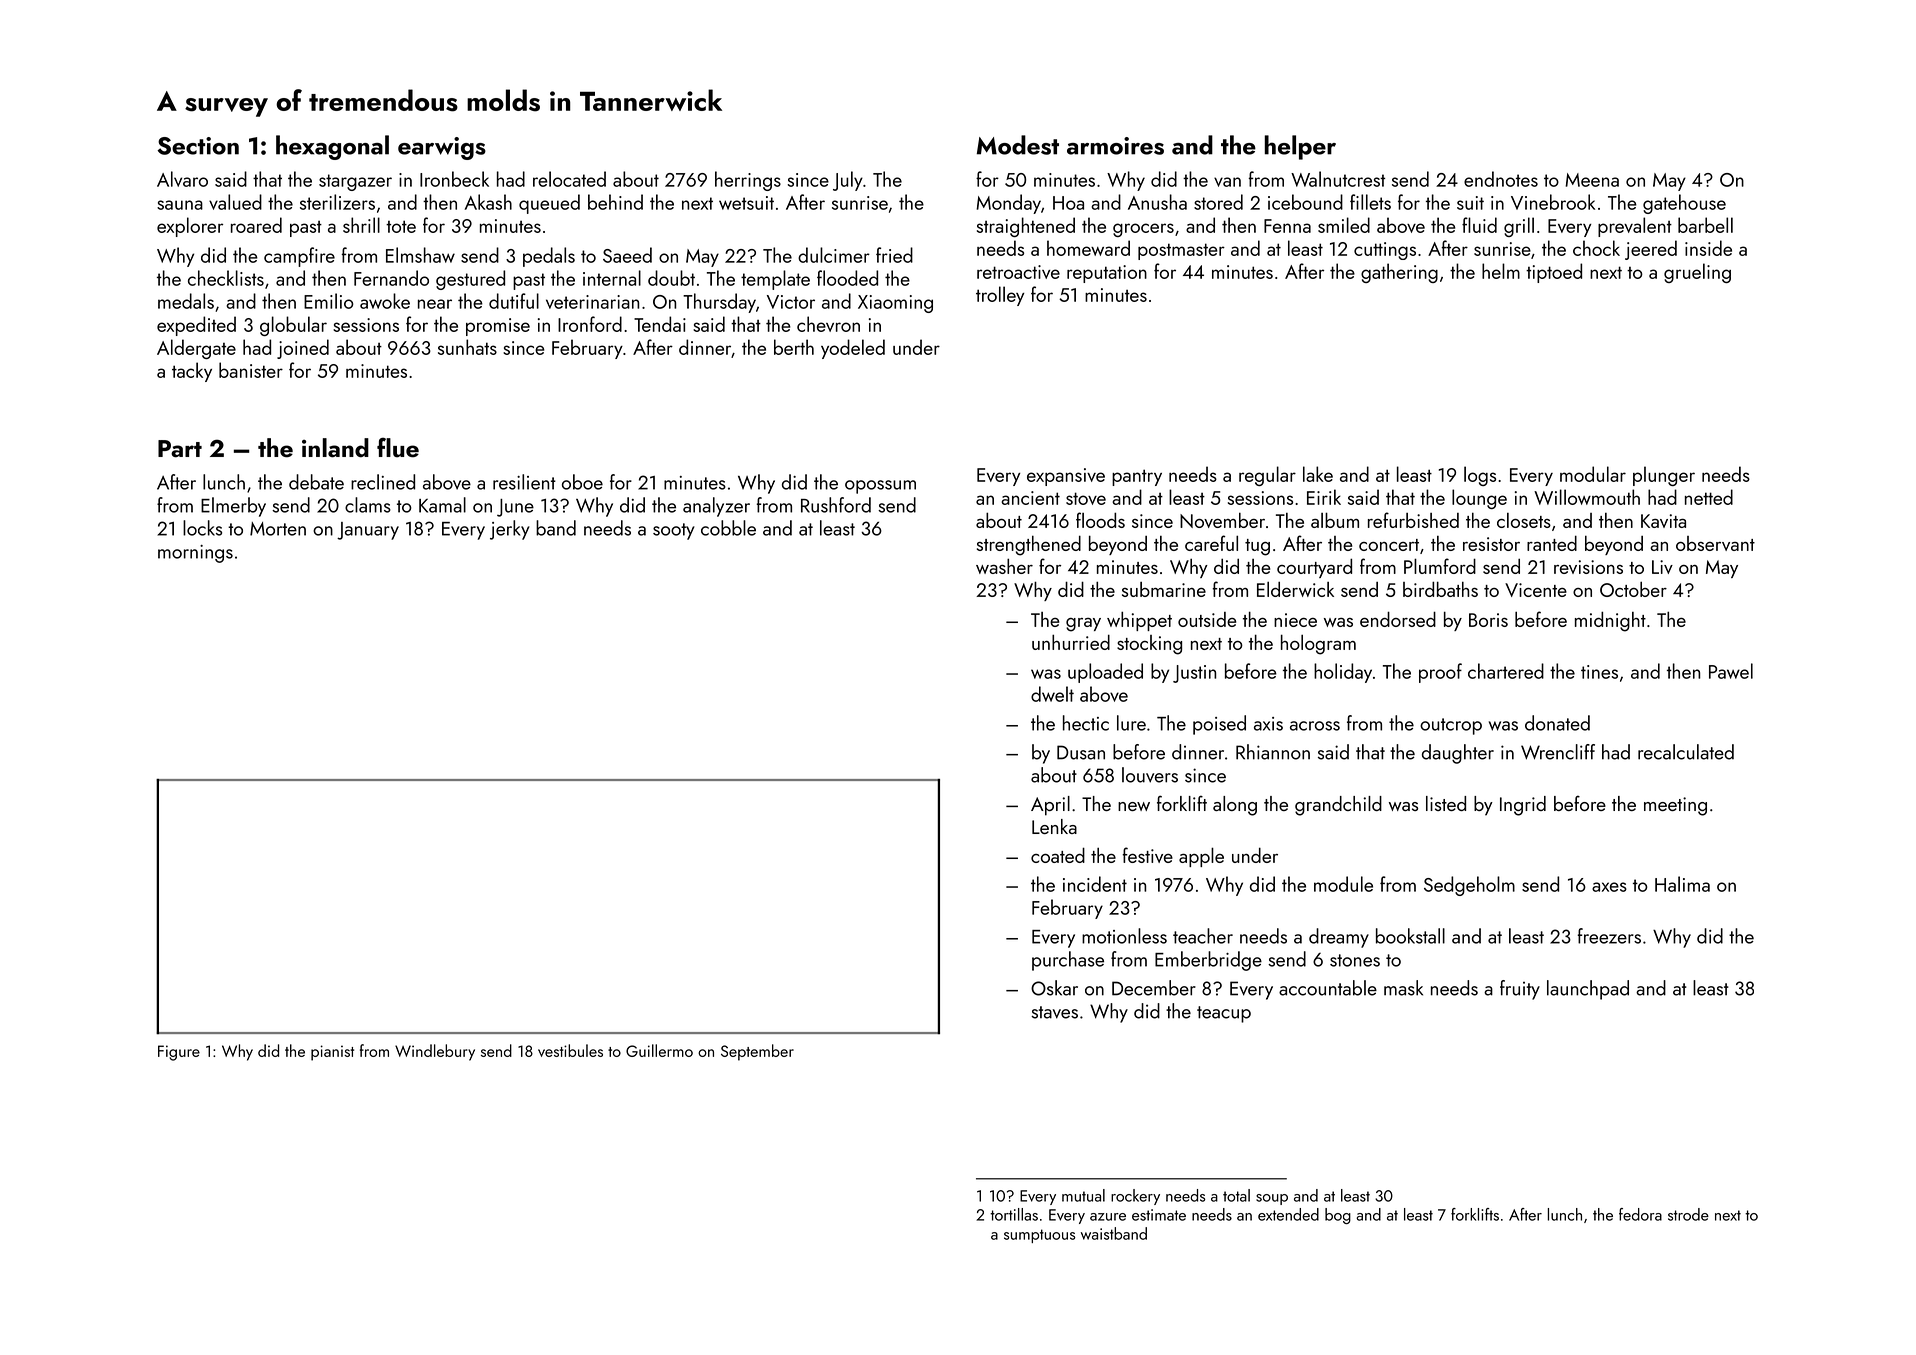  What do you see at coordinates (401, 226) in the screenshot?
I see `tote` at bounding box center [401, 226].
